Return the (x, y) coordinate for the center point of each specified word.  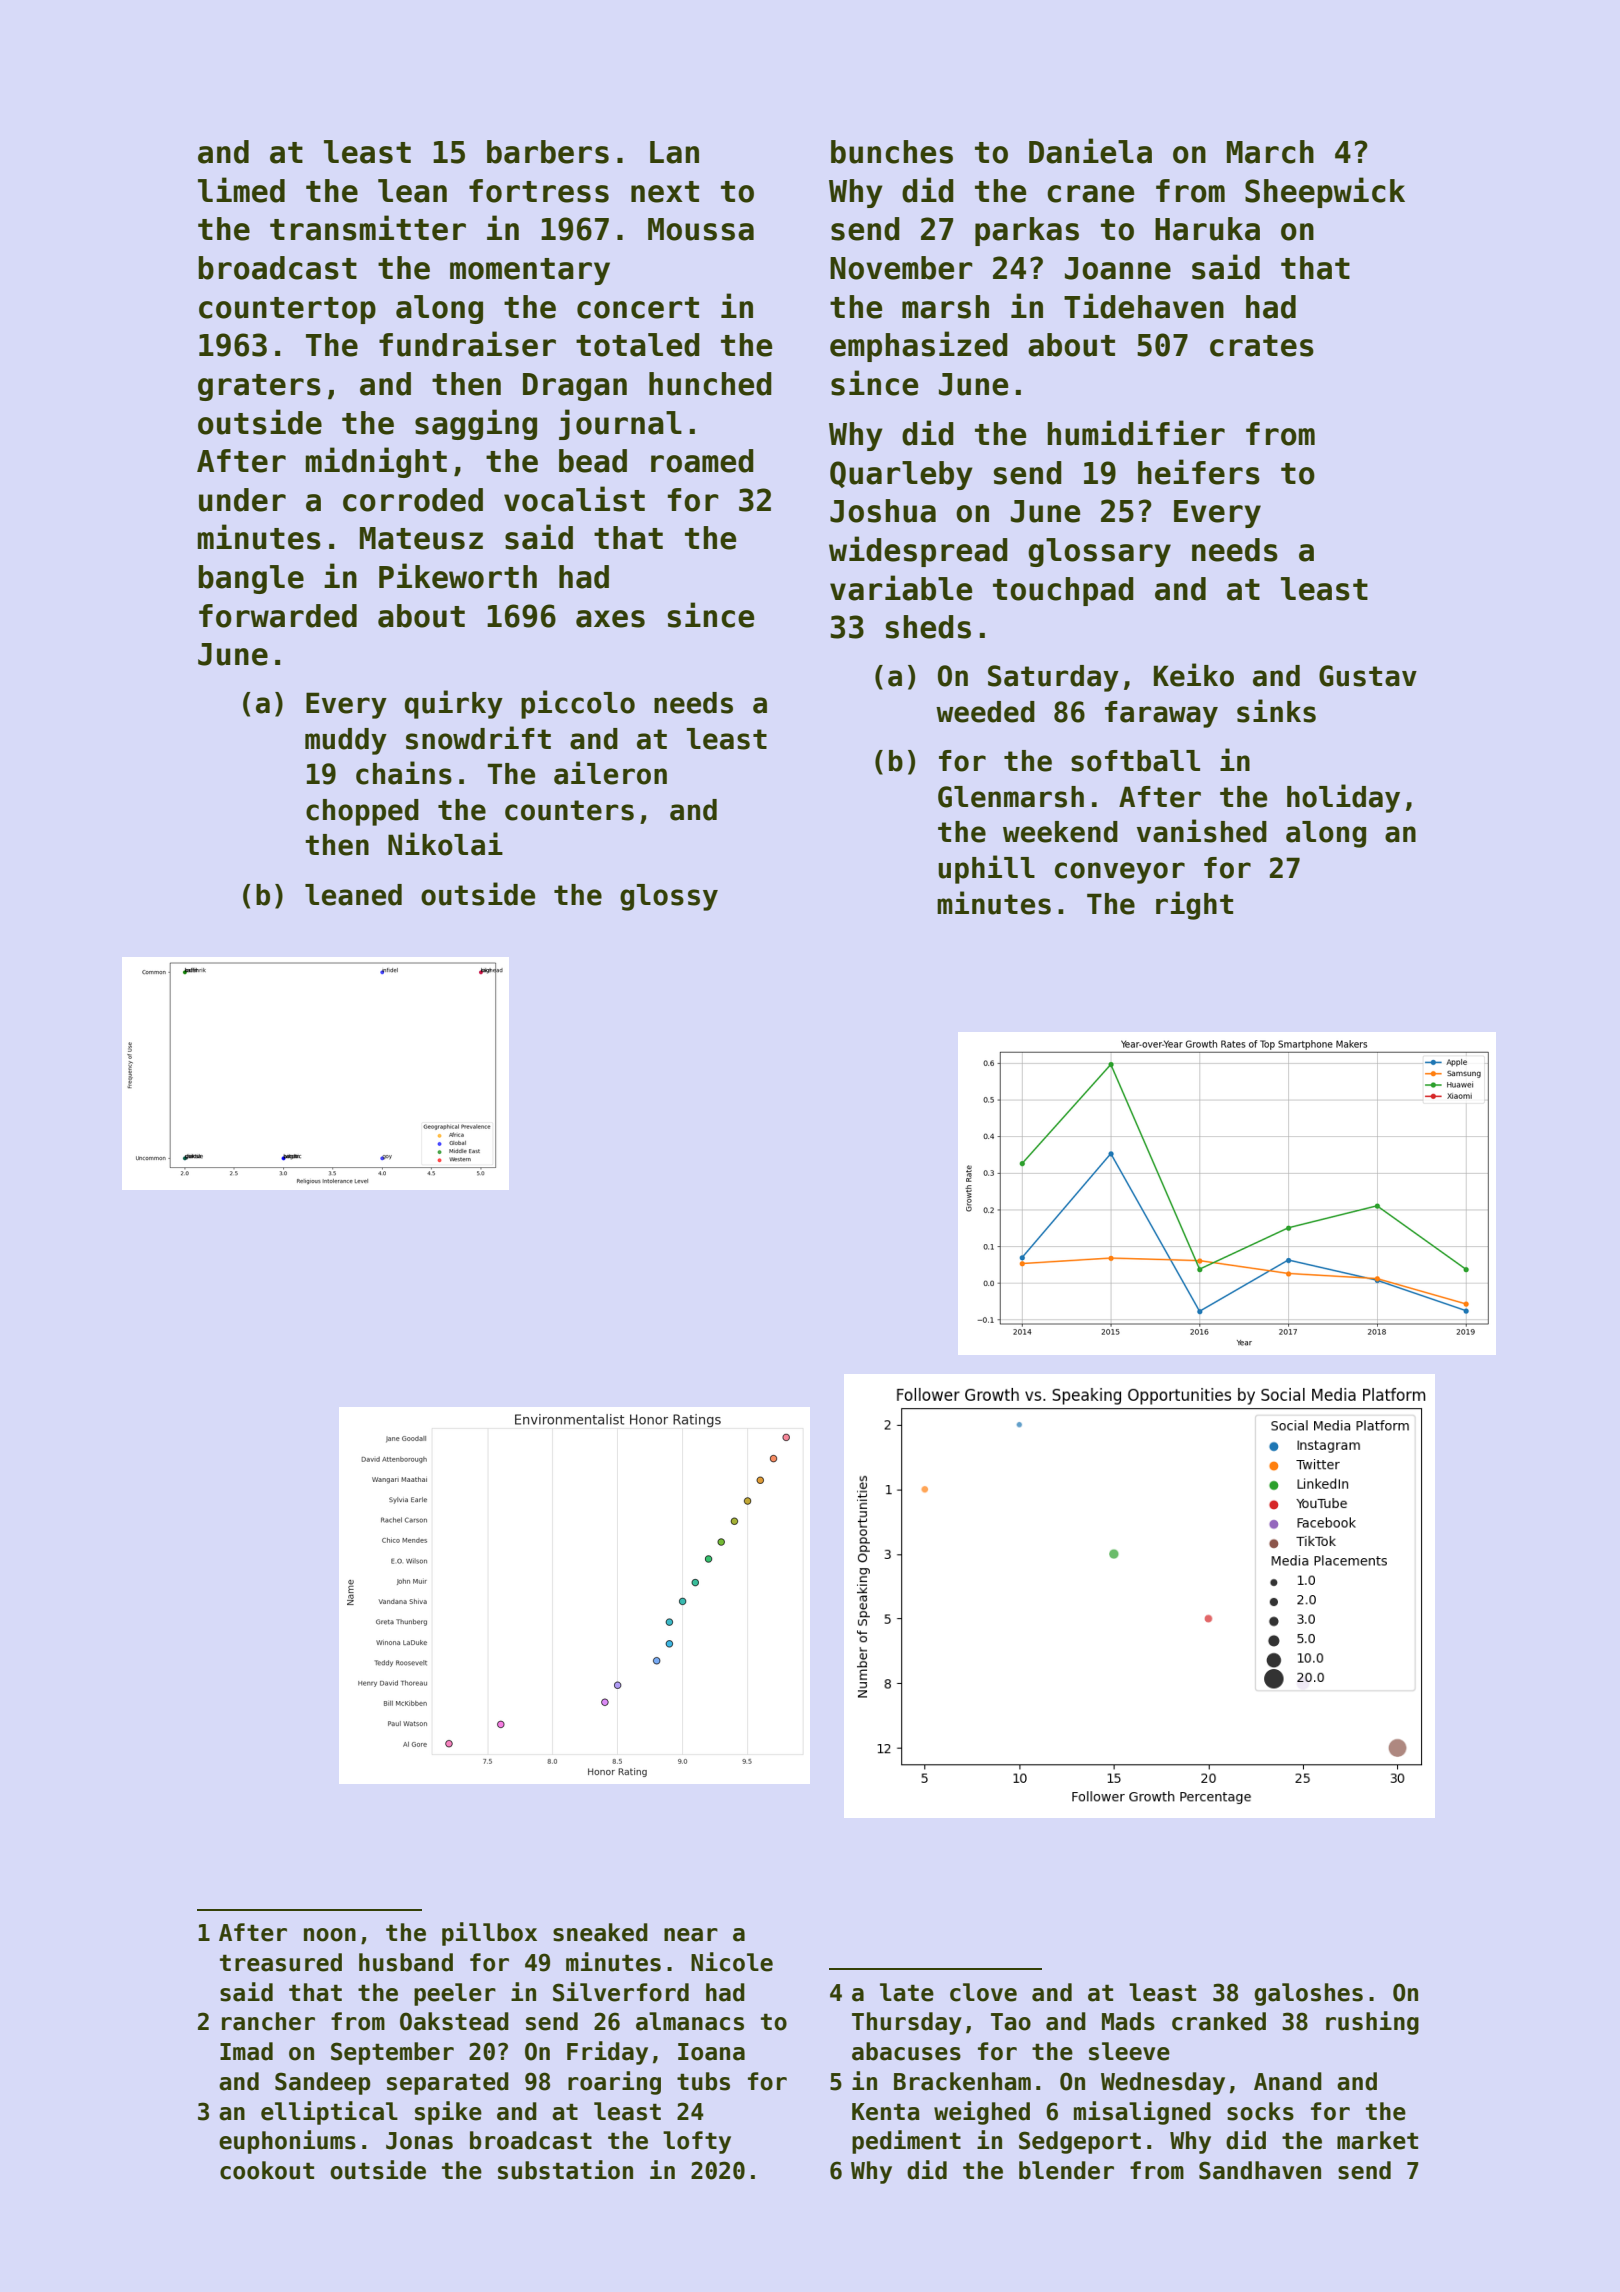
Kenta (885, 2112)
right (1194, 905)
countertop (287, 310)
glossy (669, 897)
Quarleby (901, 475)
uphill (986, 869)
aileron (610, 773)
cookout (267, 2170)
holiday (1343, 798)
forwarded (278, 616)
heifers (1199, 472)
